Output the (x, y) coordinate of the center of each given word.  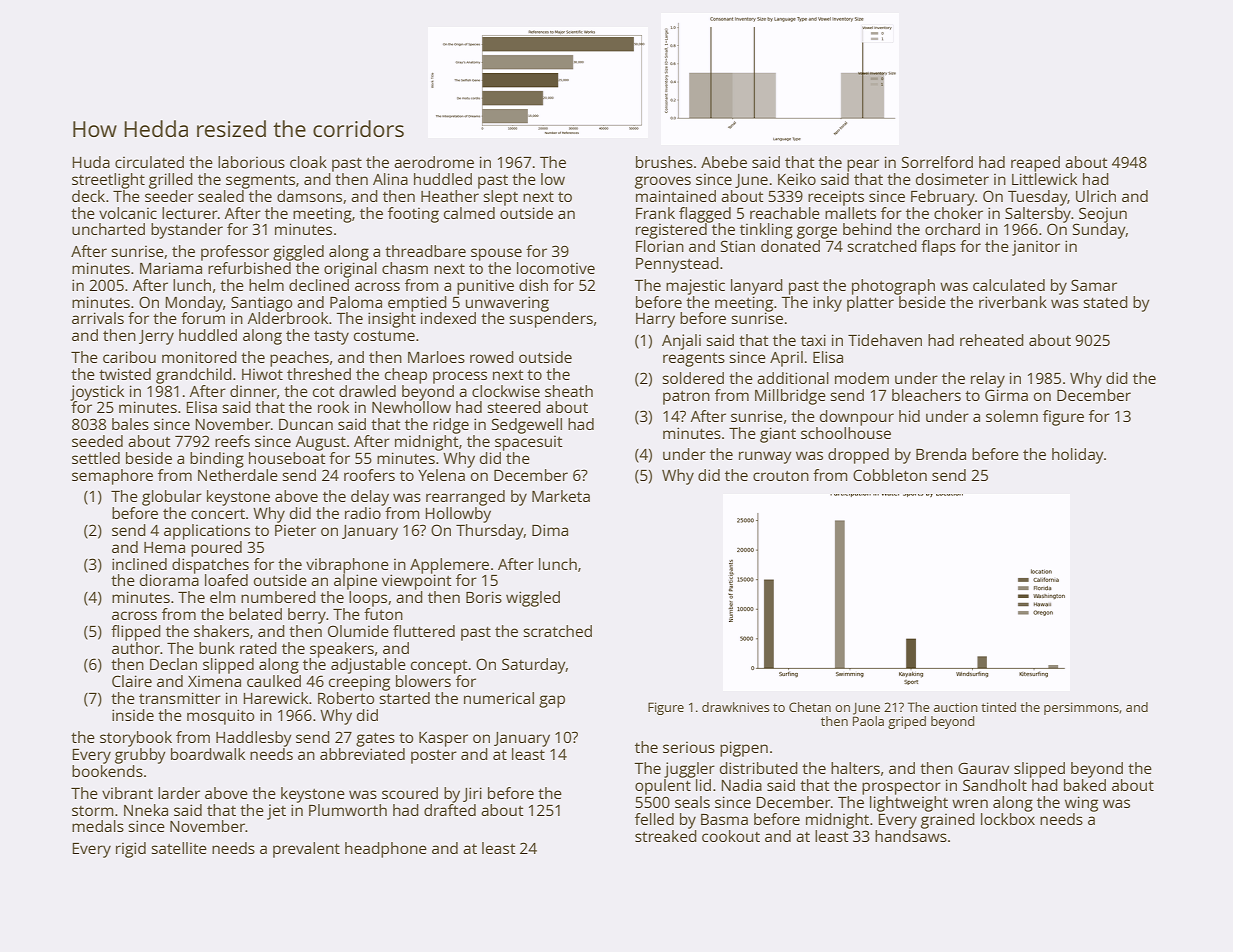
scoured (410, 793)
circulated (149, 162)
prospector (901, 788)
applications (207, 532)
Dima (550, 530)
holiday (1078, 456)
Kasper (443, 739)
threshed (319, 374)
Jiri (472, 794)
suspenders (551, 320)
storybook (136, 739)
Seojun (1103, 215)
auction (956, 707)
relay (988, 380)
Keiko (797, 179)
